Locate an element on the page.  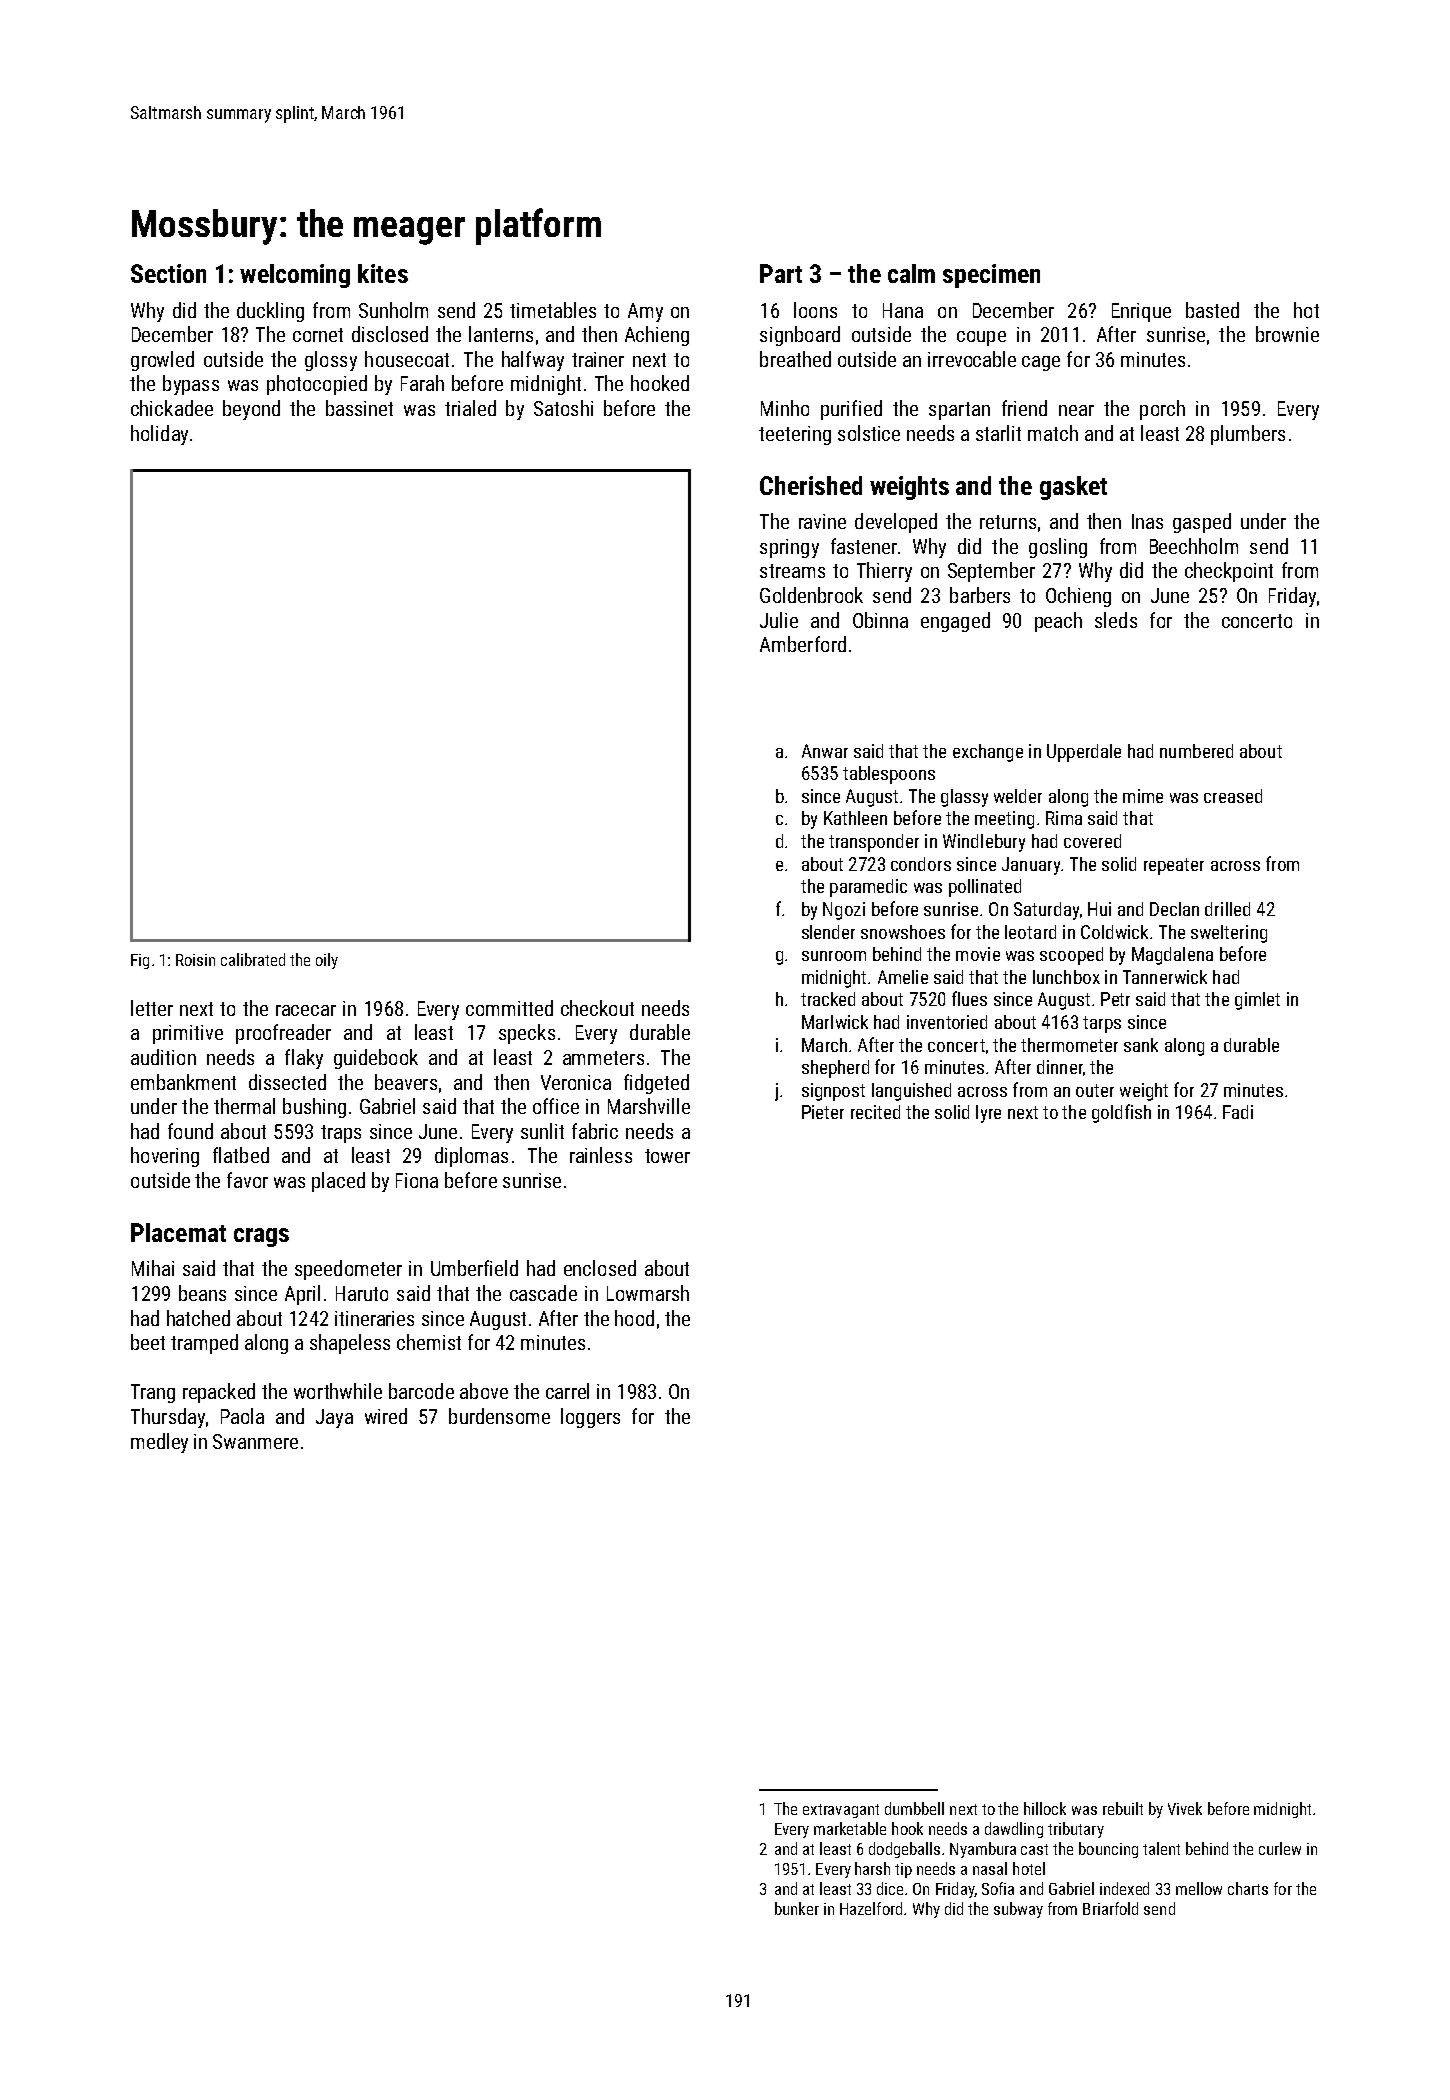
Swanmere is located at coordinates (255, 1441).
